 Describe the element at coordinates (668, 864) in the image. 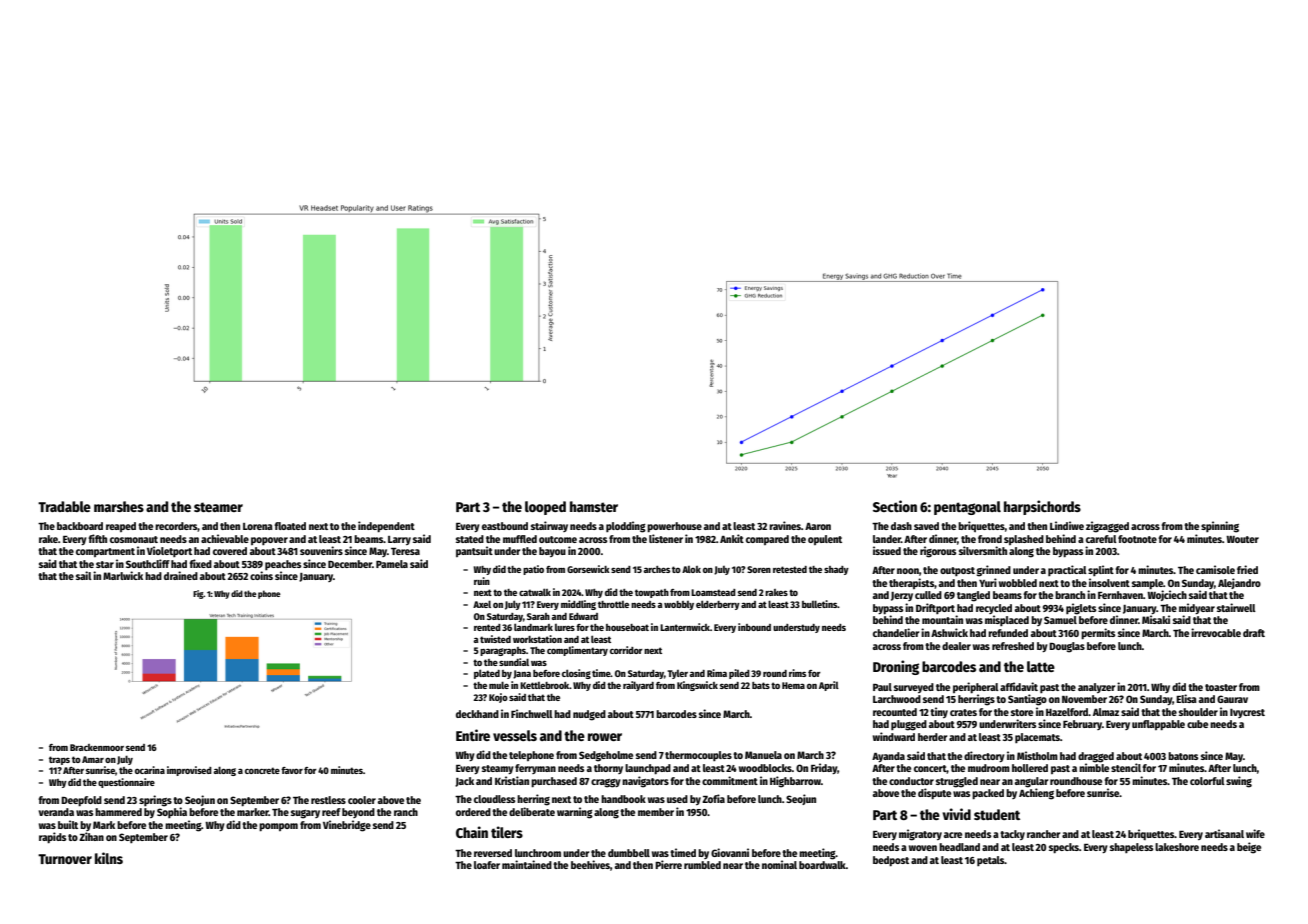

I see `Pierre` at that location.
